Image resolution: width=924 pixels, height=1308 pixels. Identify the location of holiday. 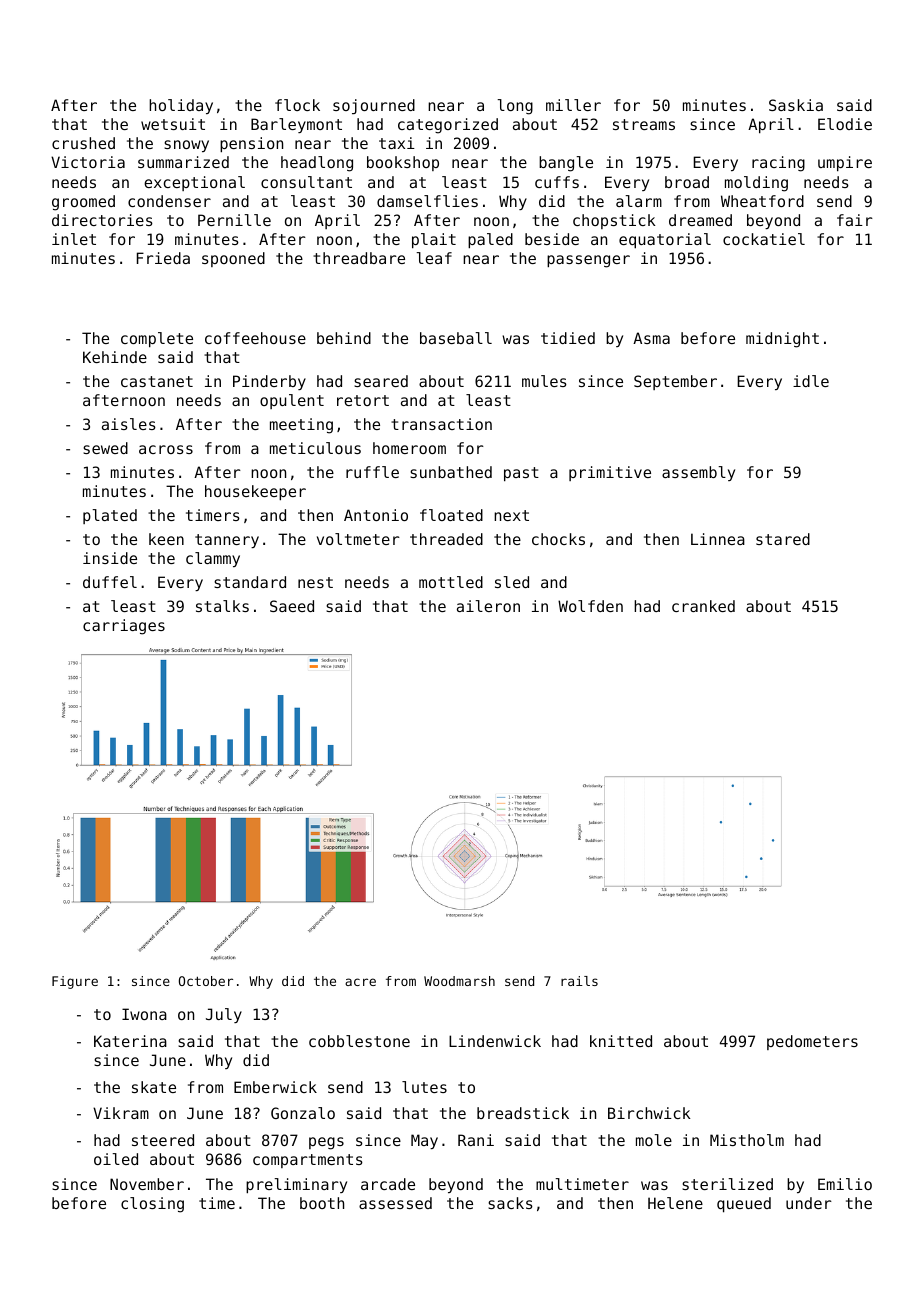
(181, 106).
